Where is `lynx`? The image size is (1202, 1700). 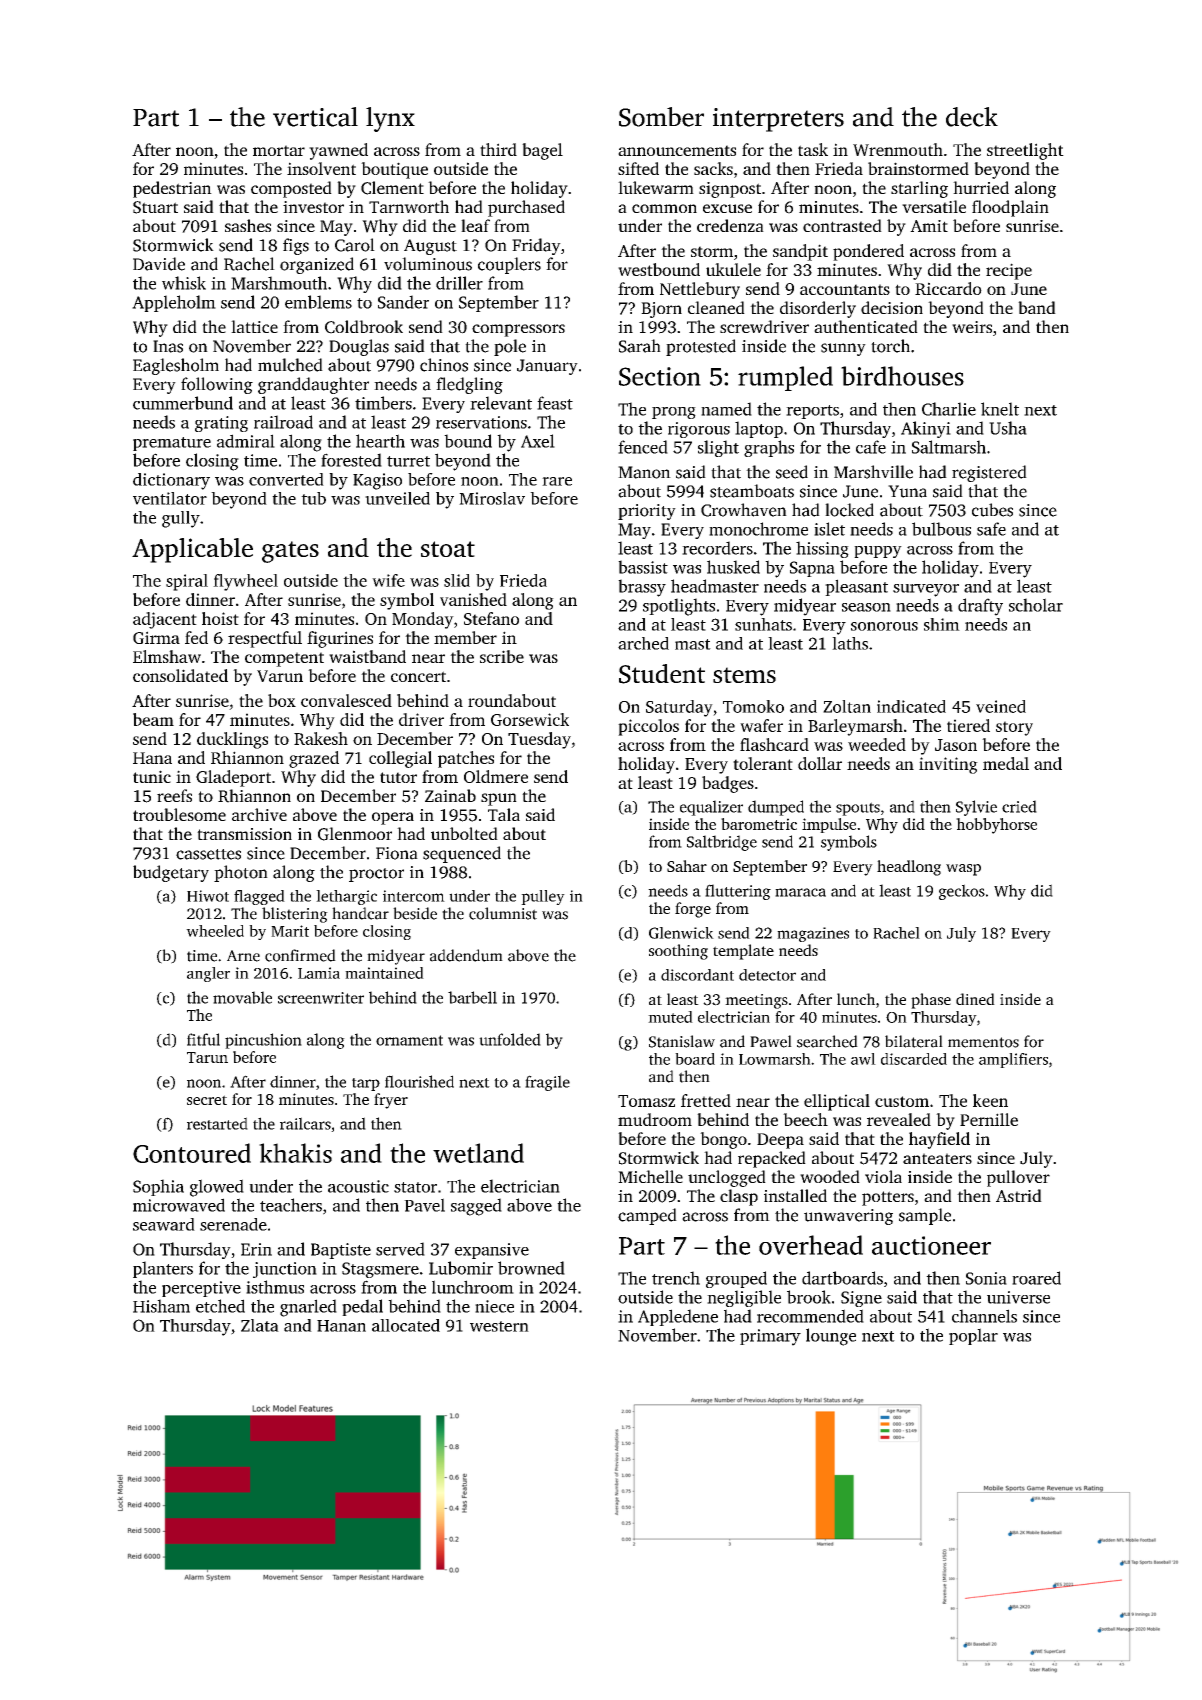
lynx is located at coordinates (390, 119).
